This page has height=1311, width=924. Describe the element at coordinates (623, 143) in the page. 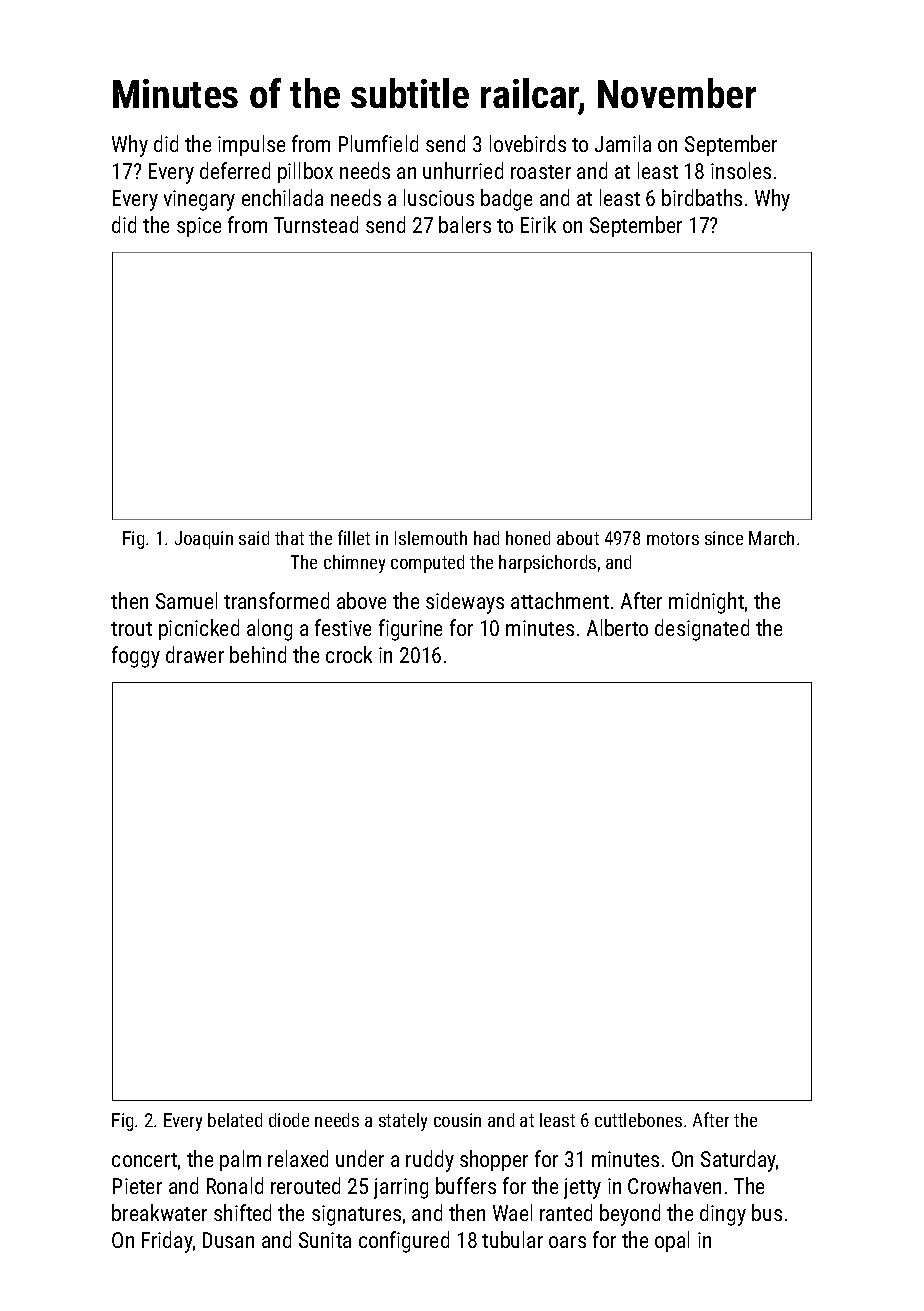

I see `Jamila` at that location.
